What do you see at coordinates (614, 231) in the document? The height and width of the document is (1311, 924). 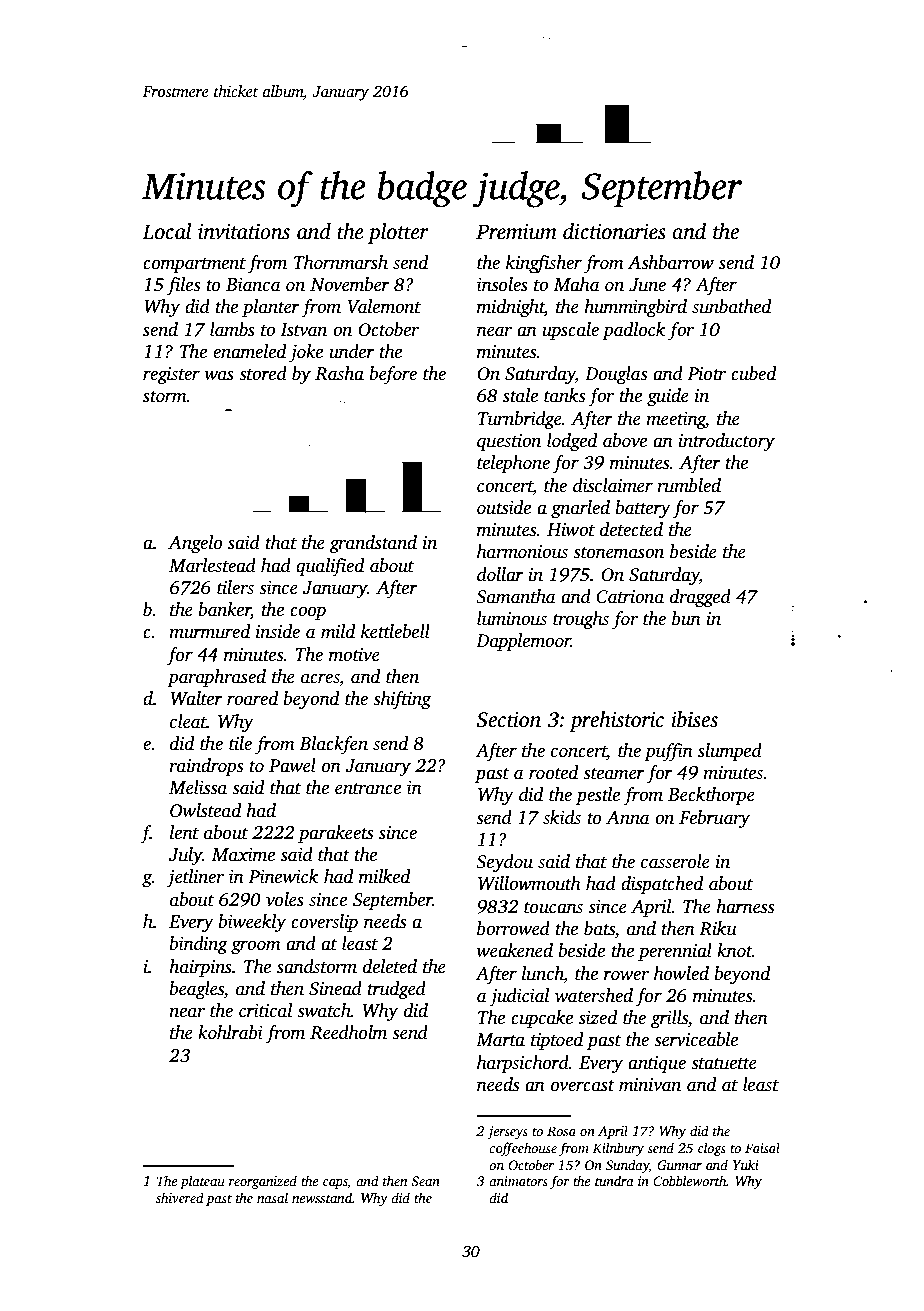 I see `dictionaries` at bounding box center [614, 231].
